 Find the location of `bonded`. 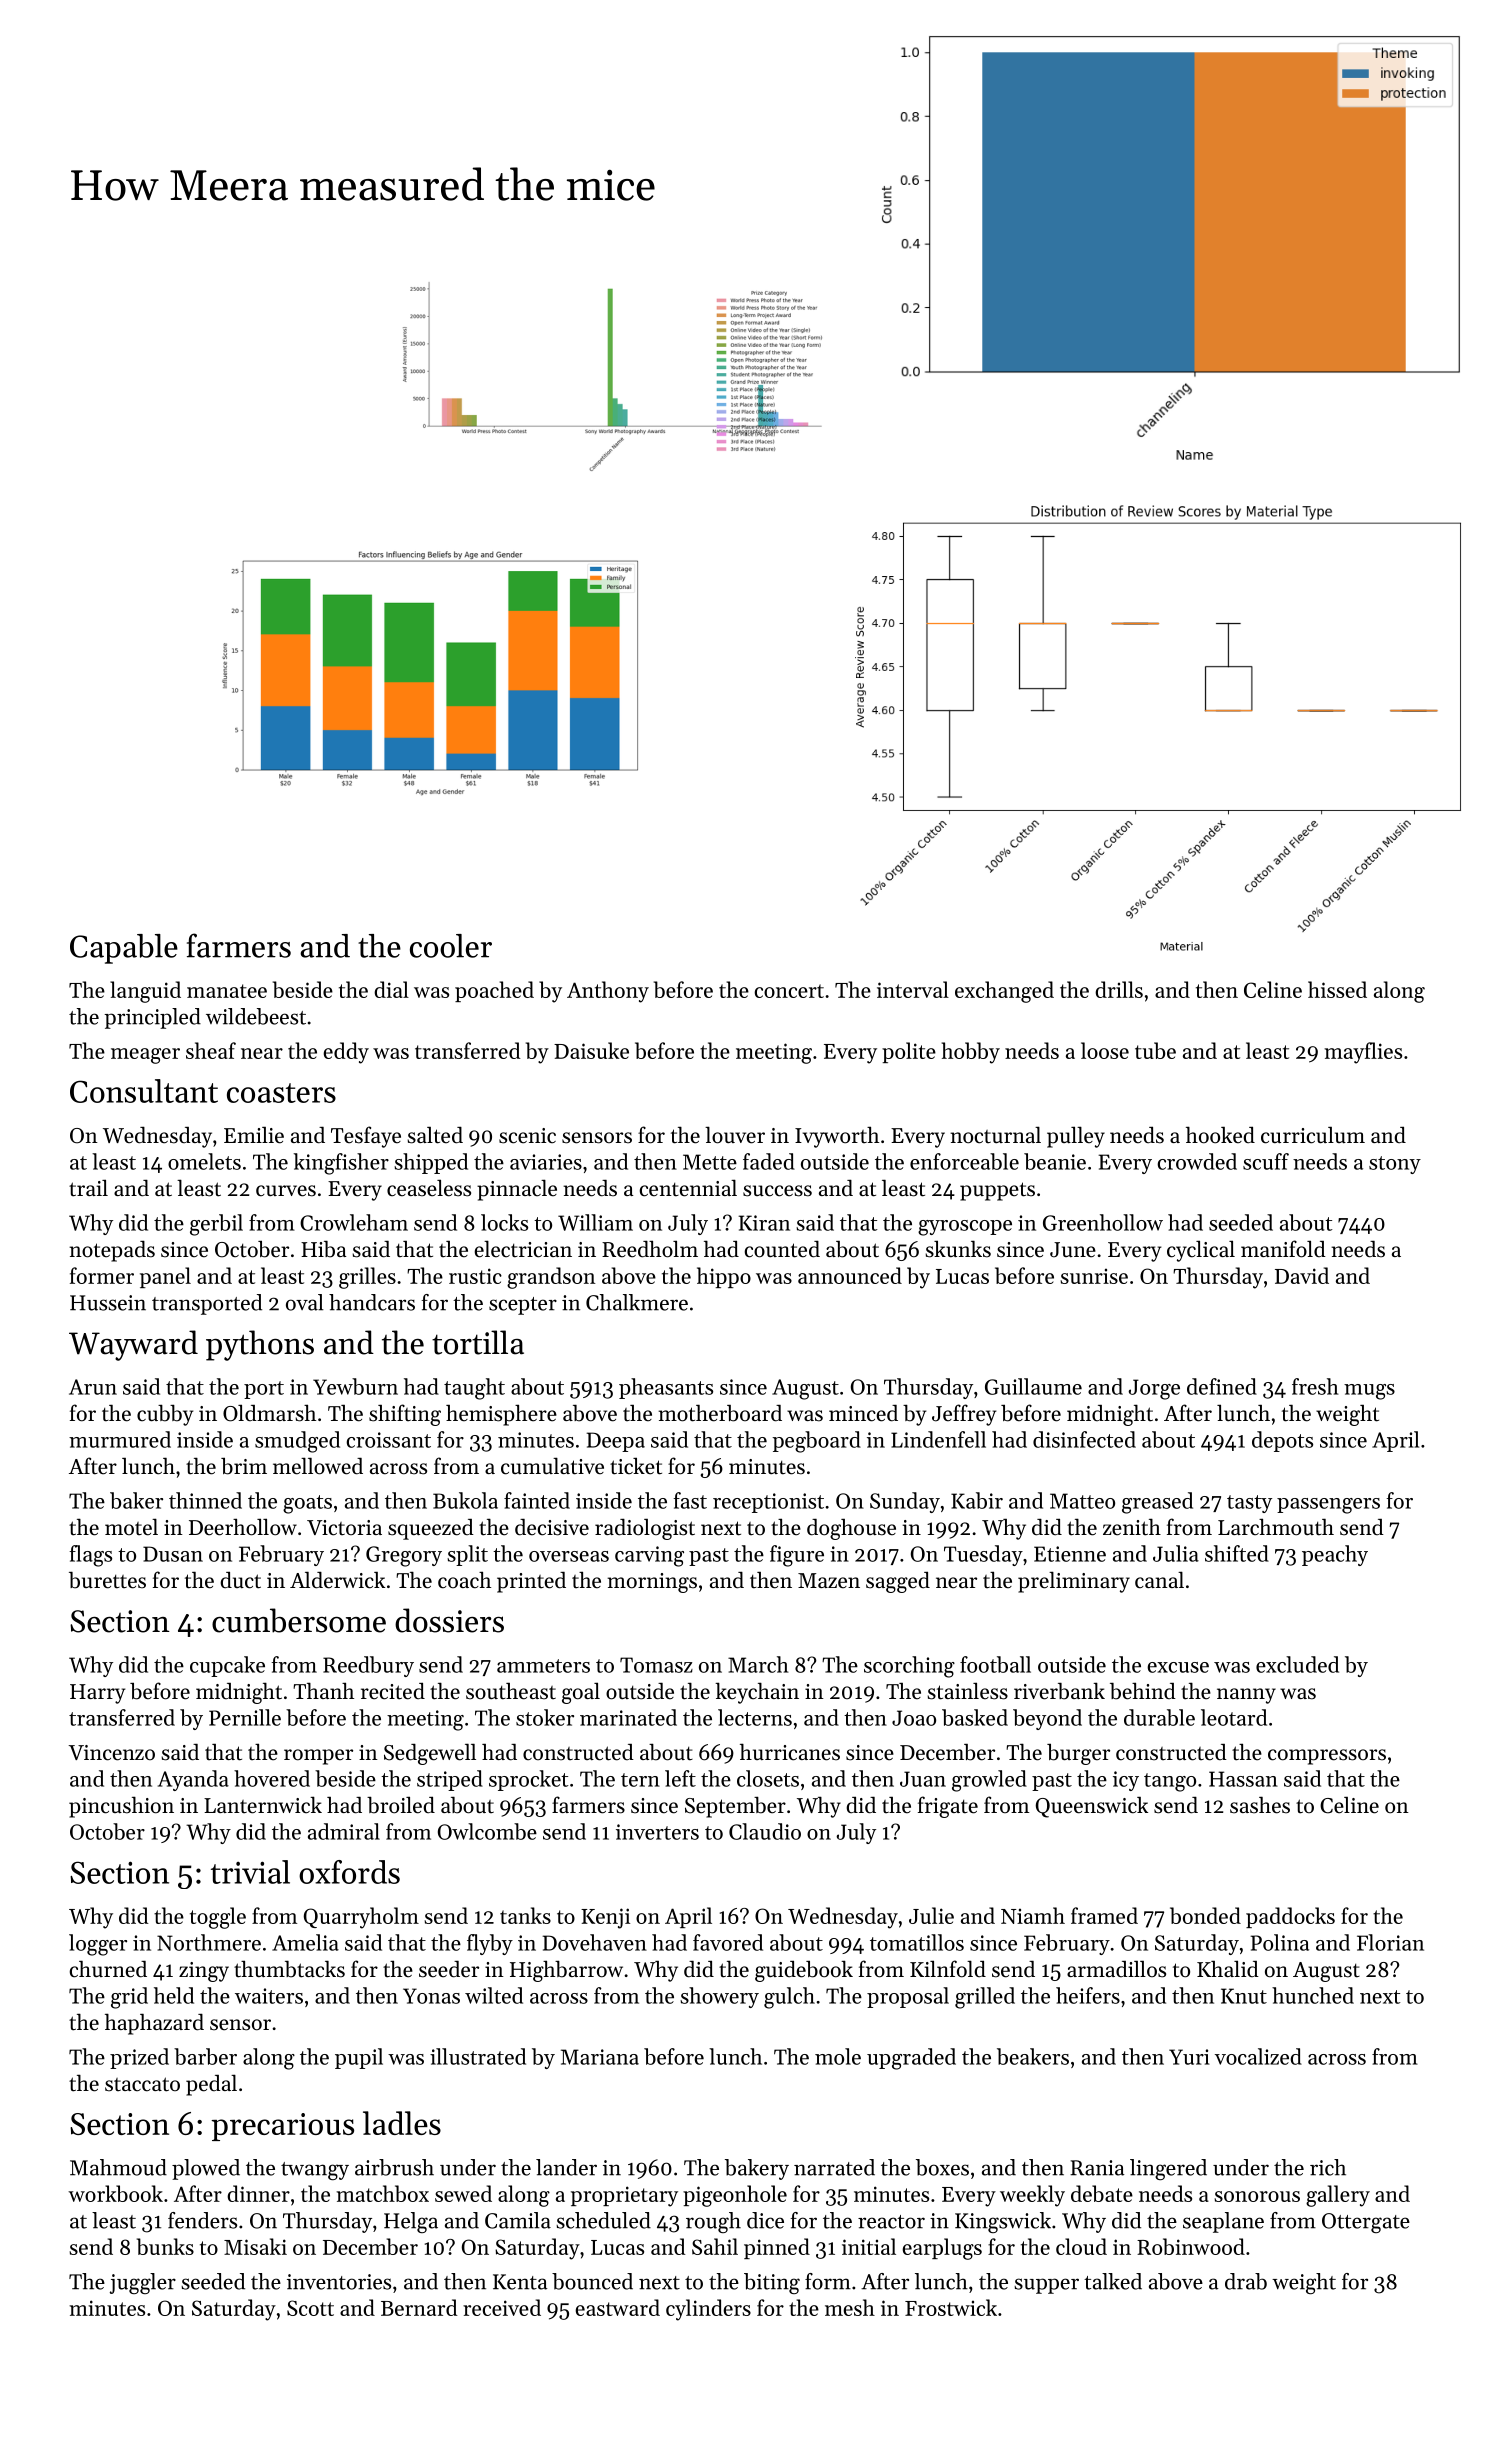

bonded is located at coordinates (1205, 1915).
